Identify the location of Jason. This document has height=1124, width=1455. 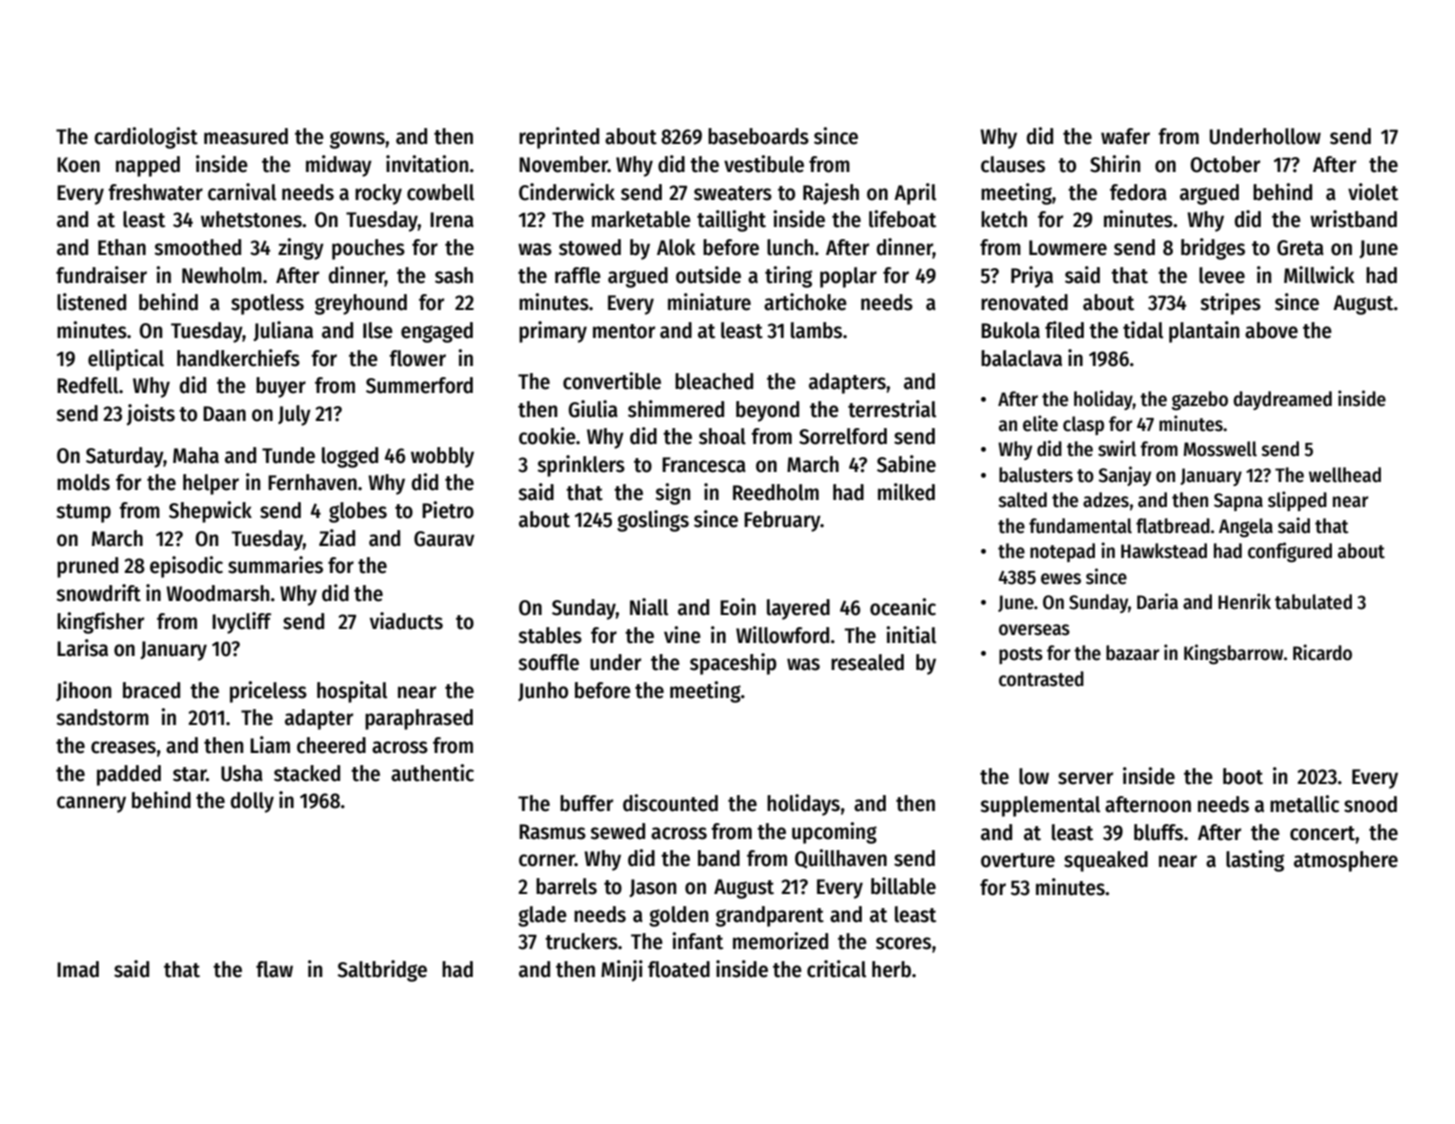
(652, 888).
